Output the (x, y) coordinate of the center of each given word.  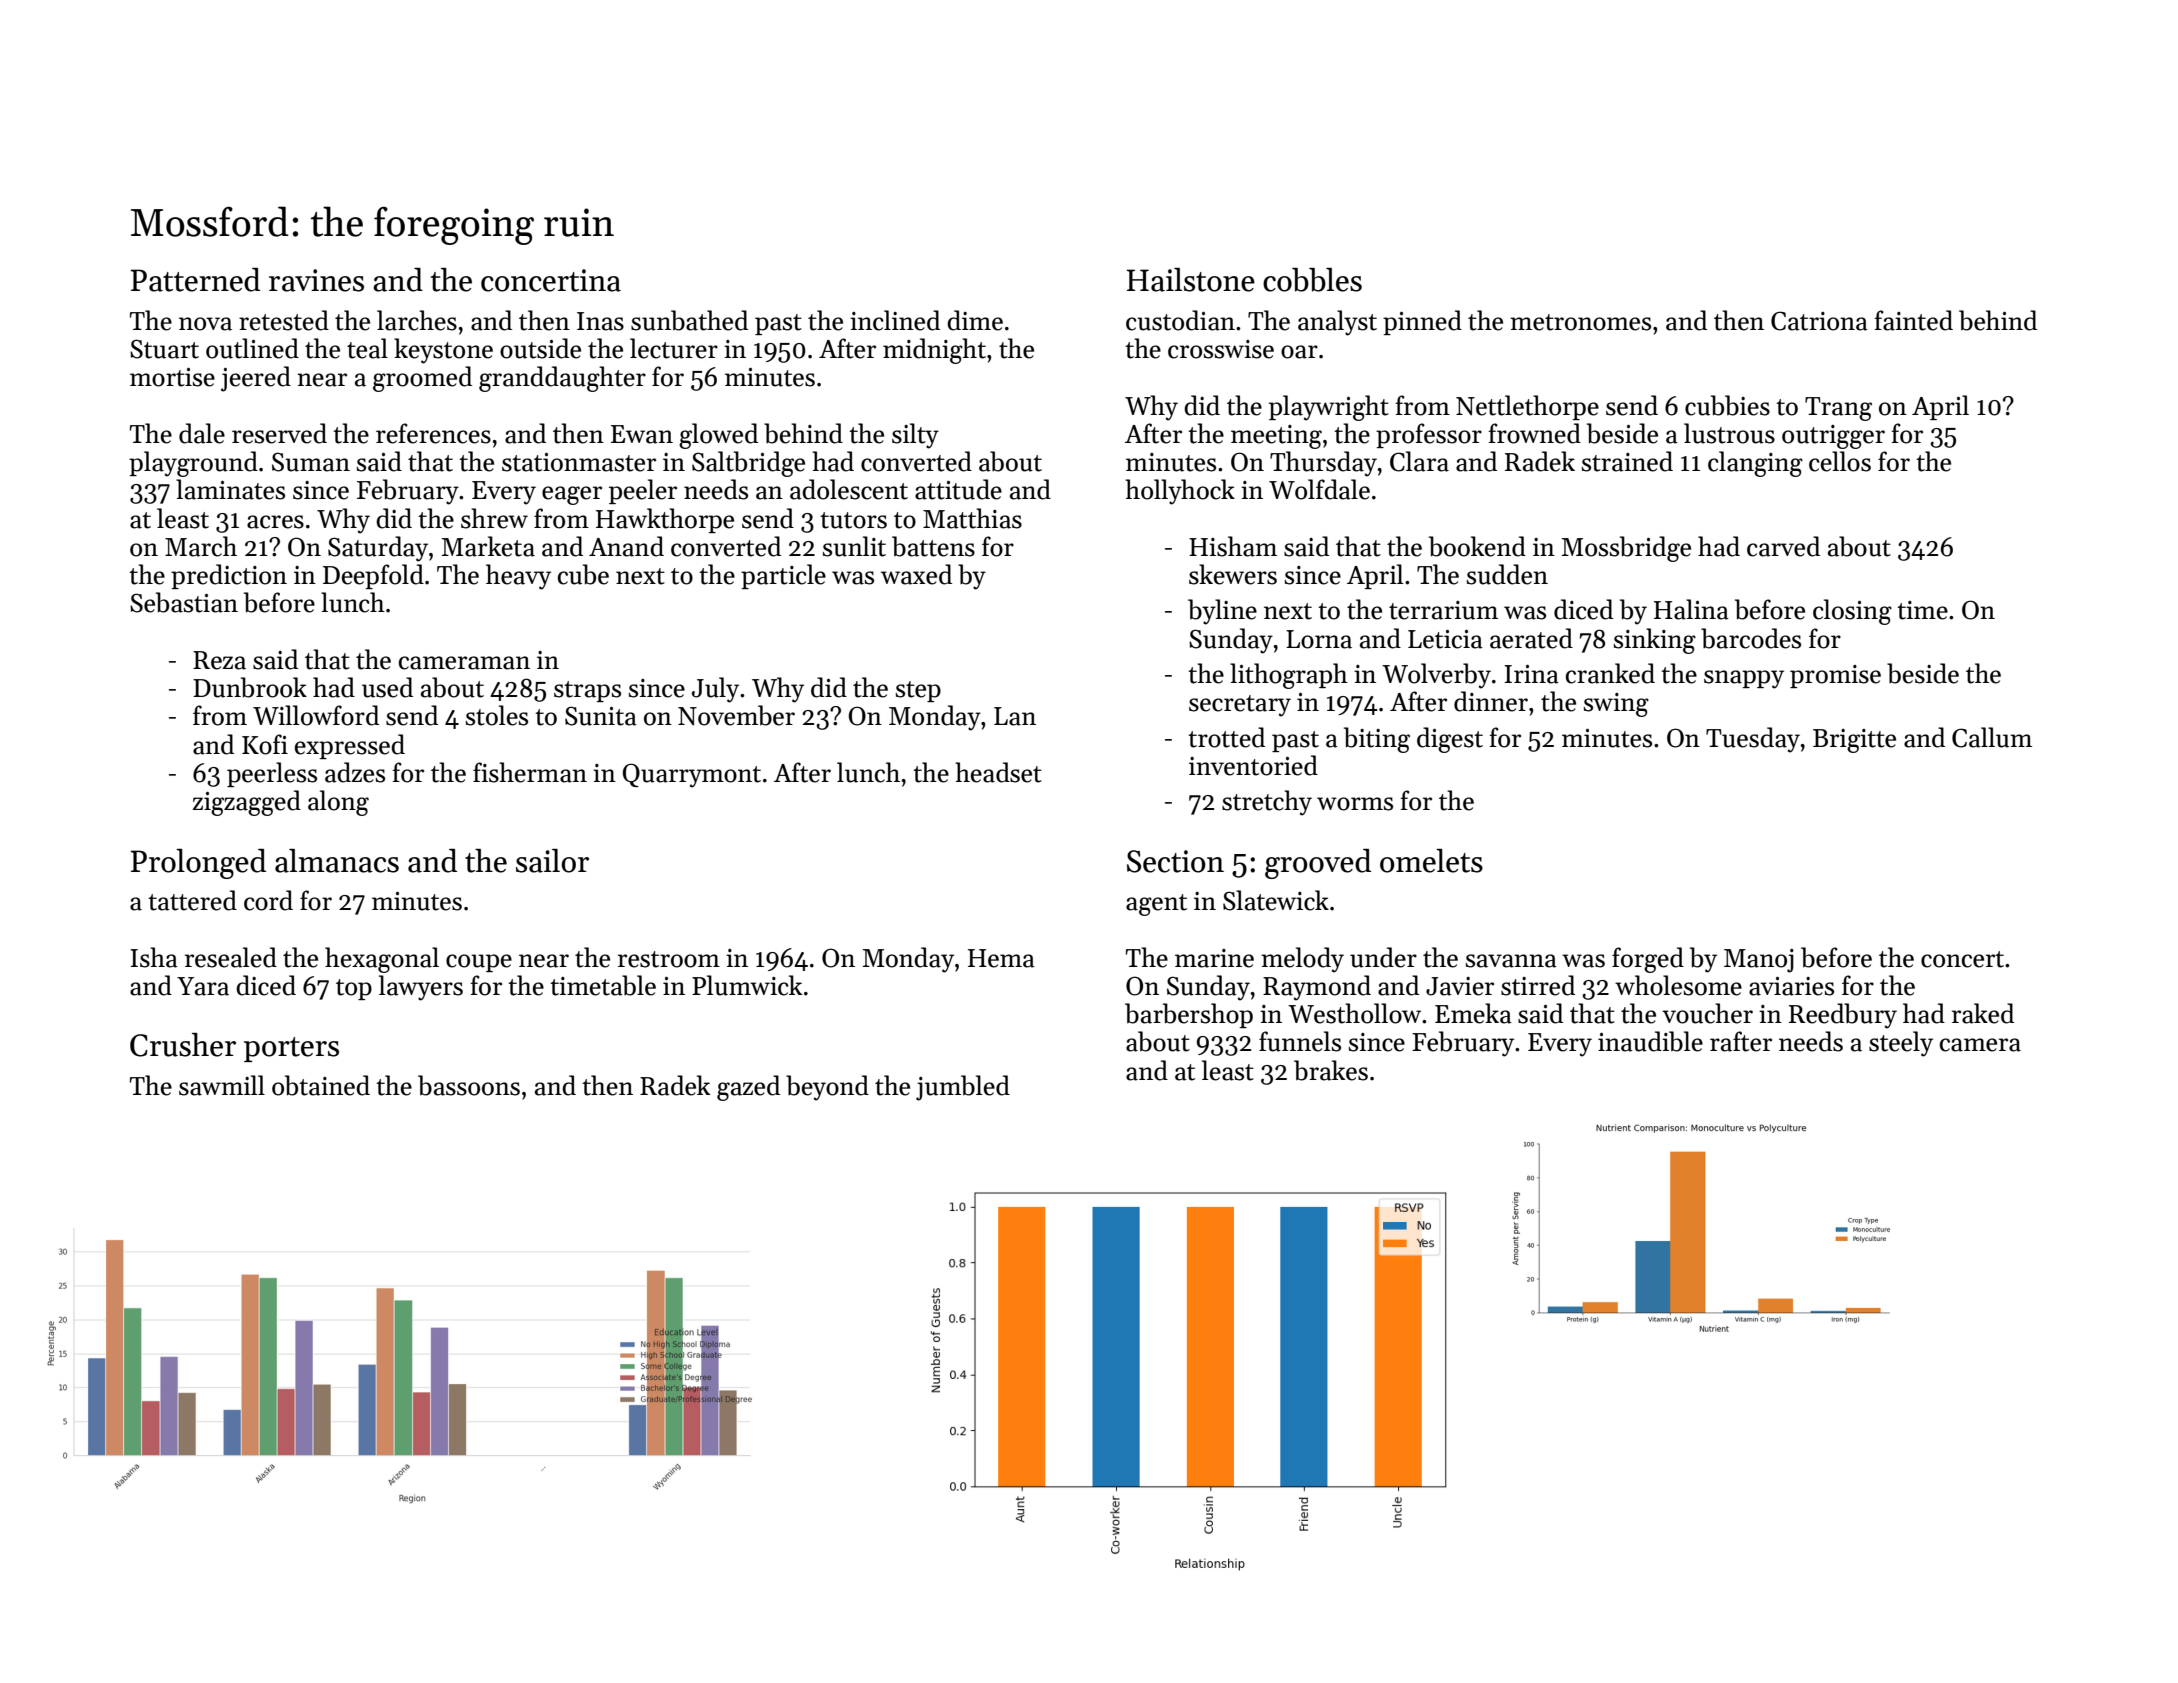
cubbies (1727, 405)
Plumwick (747, 985)
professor (1429, 435)
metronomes (1580, 322)
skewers (1233, 574)
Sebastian (184, 602)
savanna (1511, 961)
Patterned (195, 280)
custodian (1180, 320)
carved (1783, 546)
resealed (231, 957)
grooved (1318, 864)
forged (1648, 960)
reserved (279, 433)
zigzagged (246, 803)
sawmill (222, 1085)
